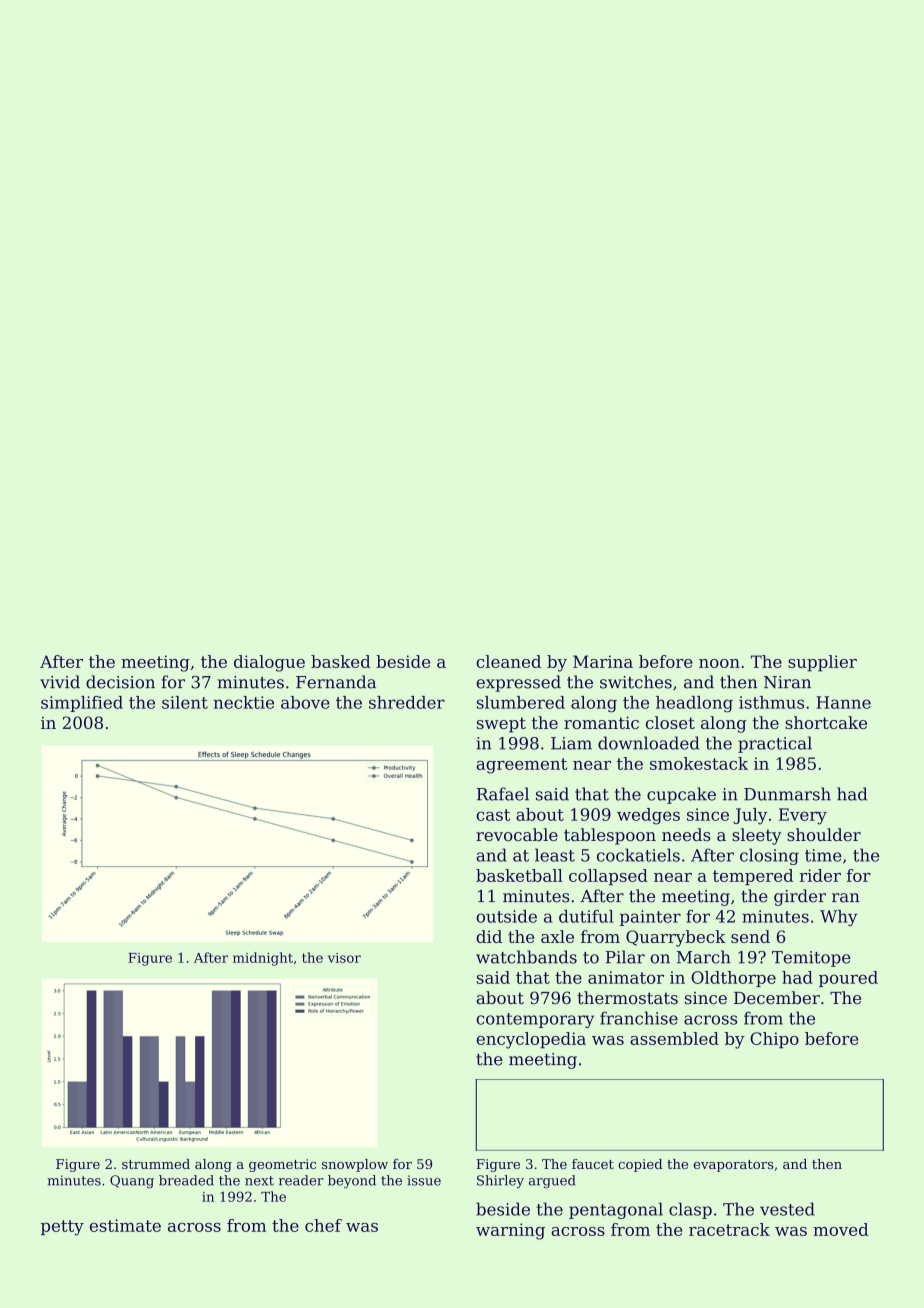 The width and height of the image is (924, 1308). What do you see at coordinates (787, 794) in the image?
I see `Dunmarsh` at bounding box center [787, 794].
